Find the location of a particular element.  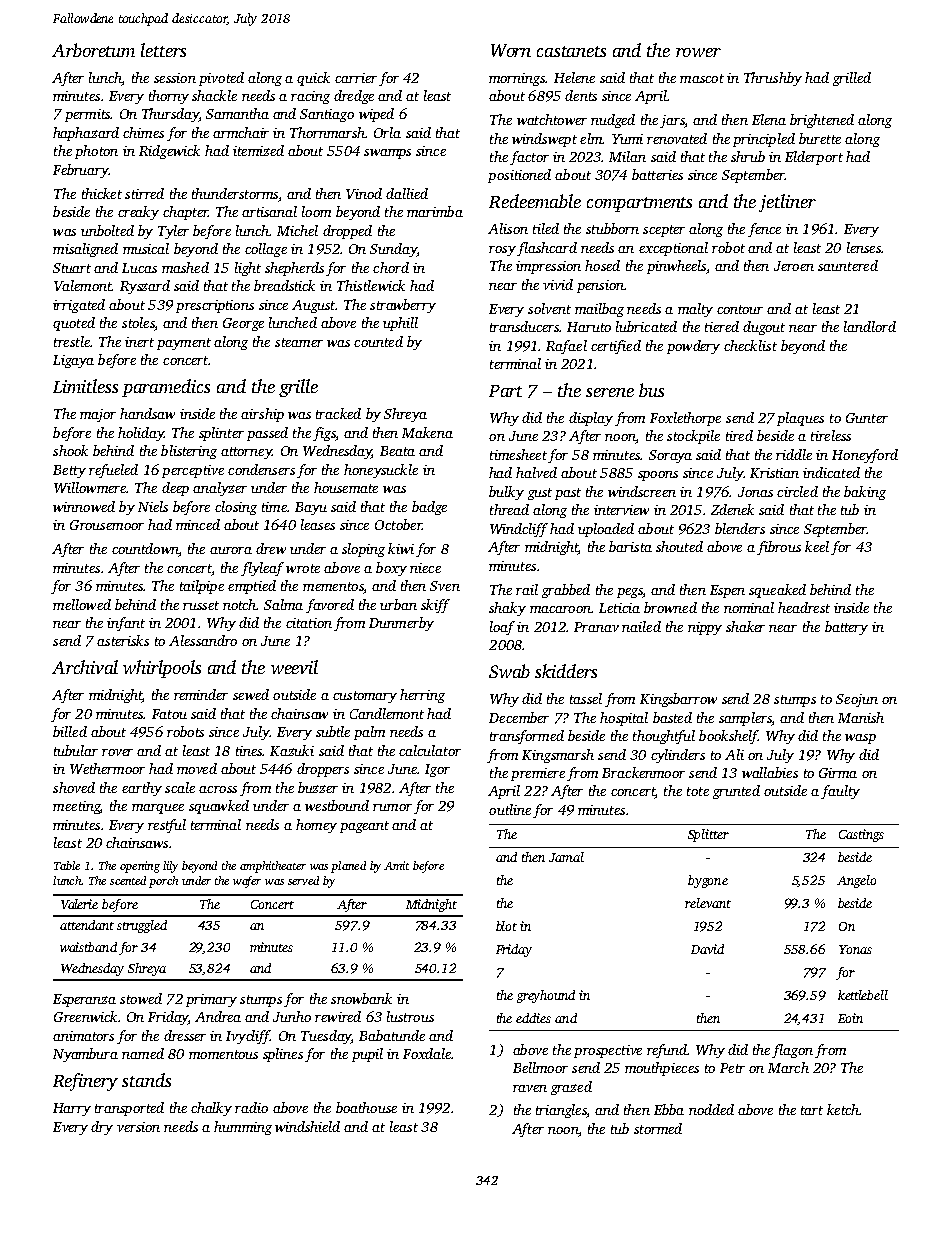

samplers is located at coordinates (745, 719).
